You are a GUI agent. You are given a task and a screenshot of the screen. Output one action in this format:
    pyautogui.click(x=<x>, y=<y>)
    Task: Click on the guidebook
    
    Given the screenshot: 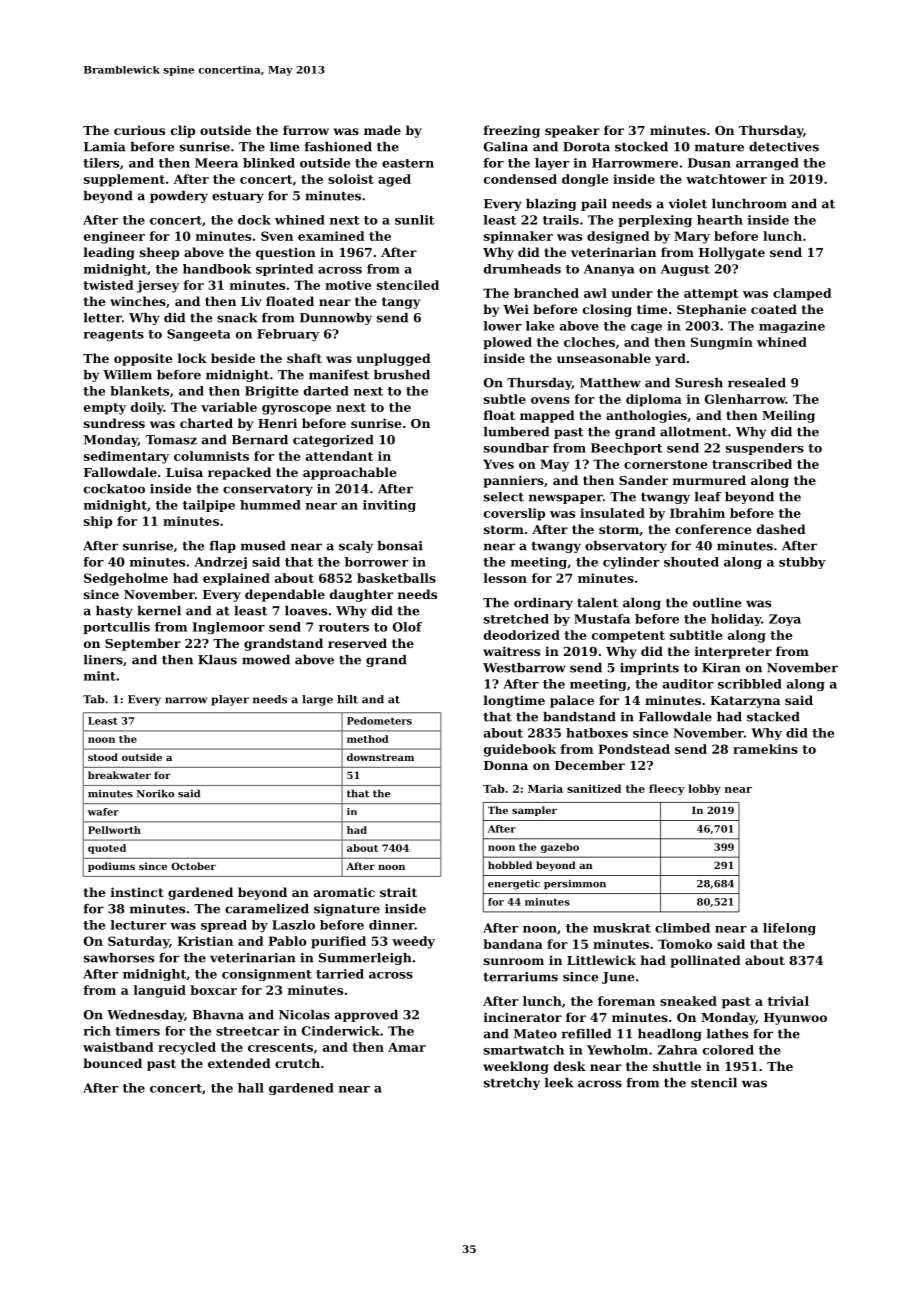 What is the action you would take?
    pyautogui.click(x=520, y=750)
